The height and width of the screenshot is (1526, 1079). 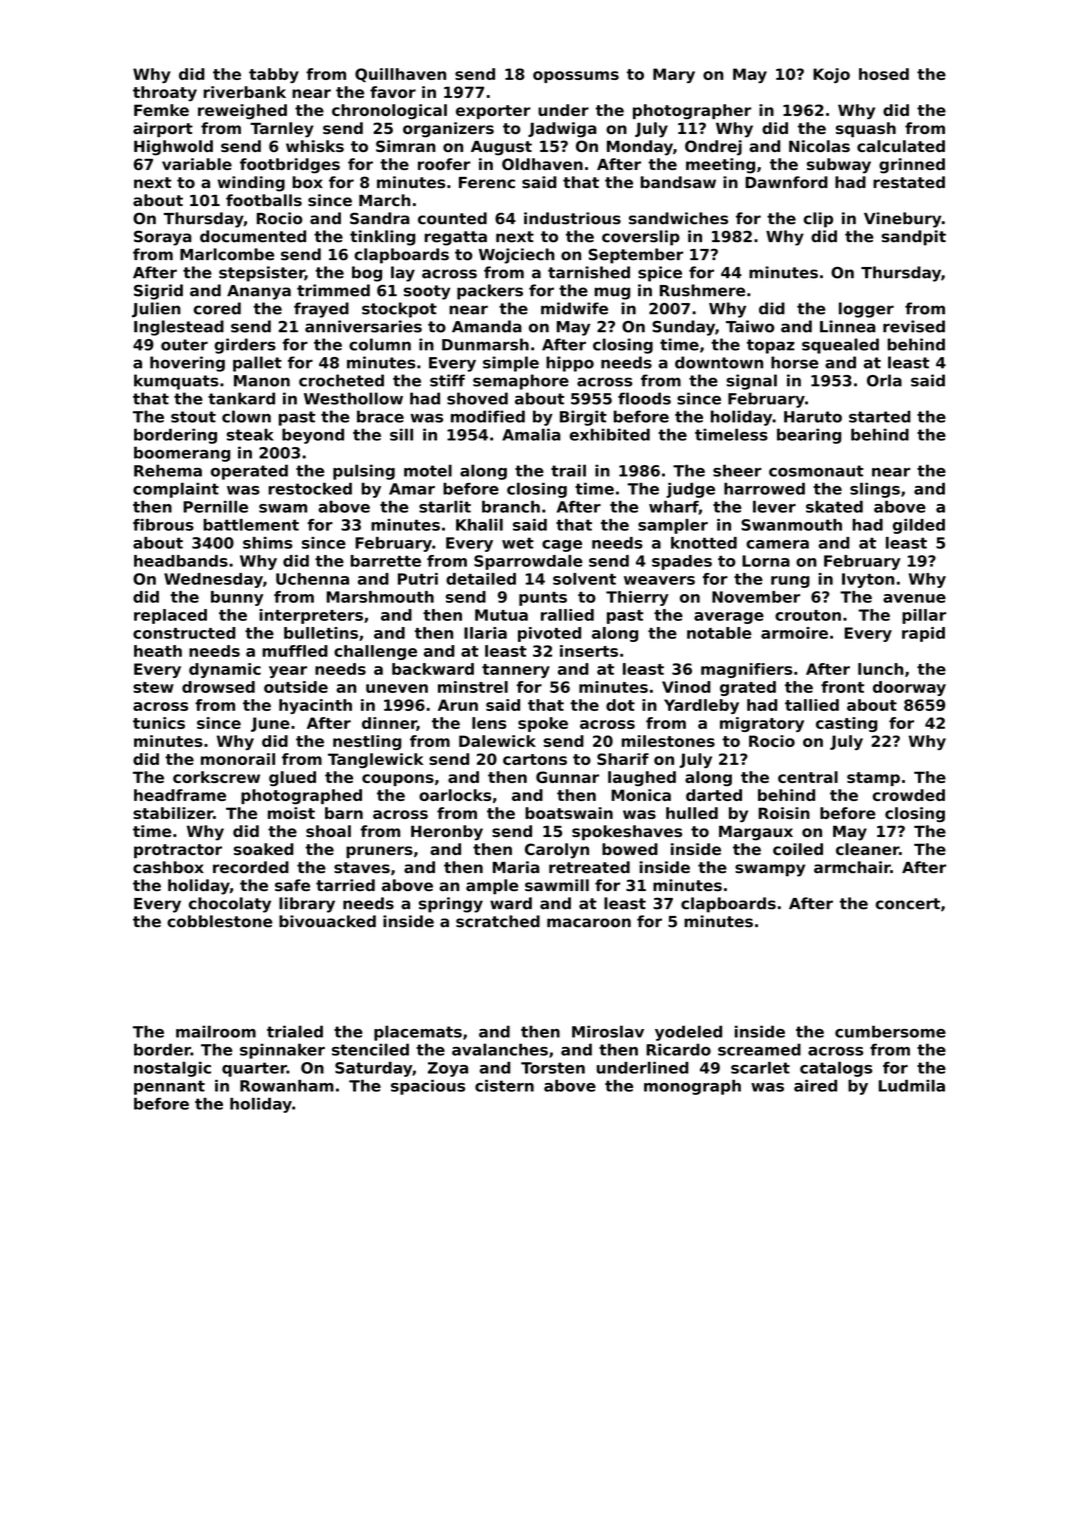 I want to click on Carolyn, so click(x=557, y=851).
